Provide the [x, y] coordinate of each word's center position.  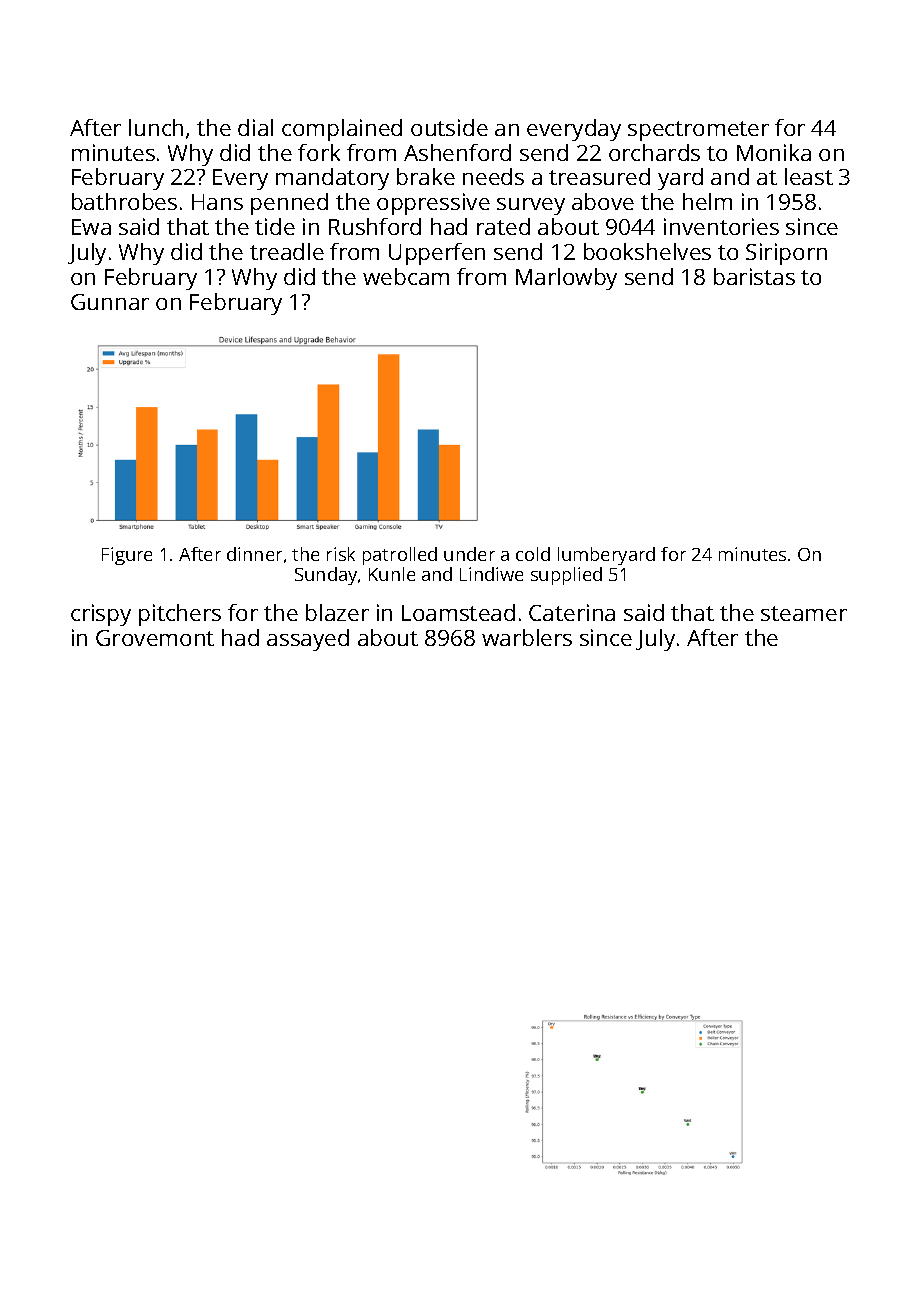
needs [493, 176]
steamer [804, 613]
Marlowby [566, 279]
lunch [156, 127]
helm [707, 201]
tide [275, 226]
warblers [527, 637]
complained [342, 130]
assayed [308, 640]
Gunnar [110, 302]
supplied [566, 576]
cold [533, 554]
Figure [127, 556]
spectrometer [698, 131]
